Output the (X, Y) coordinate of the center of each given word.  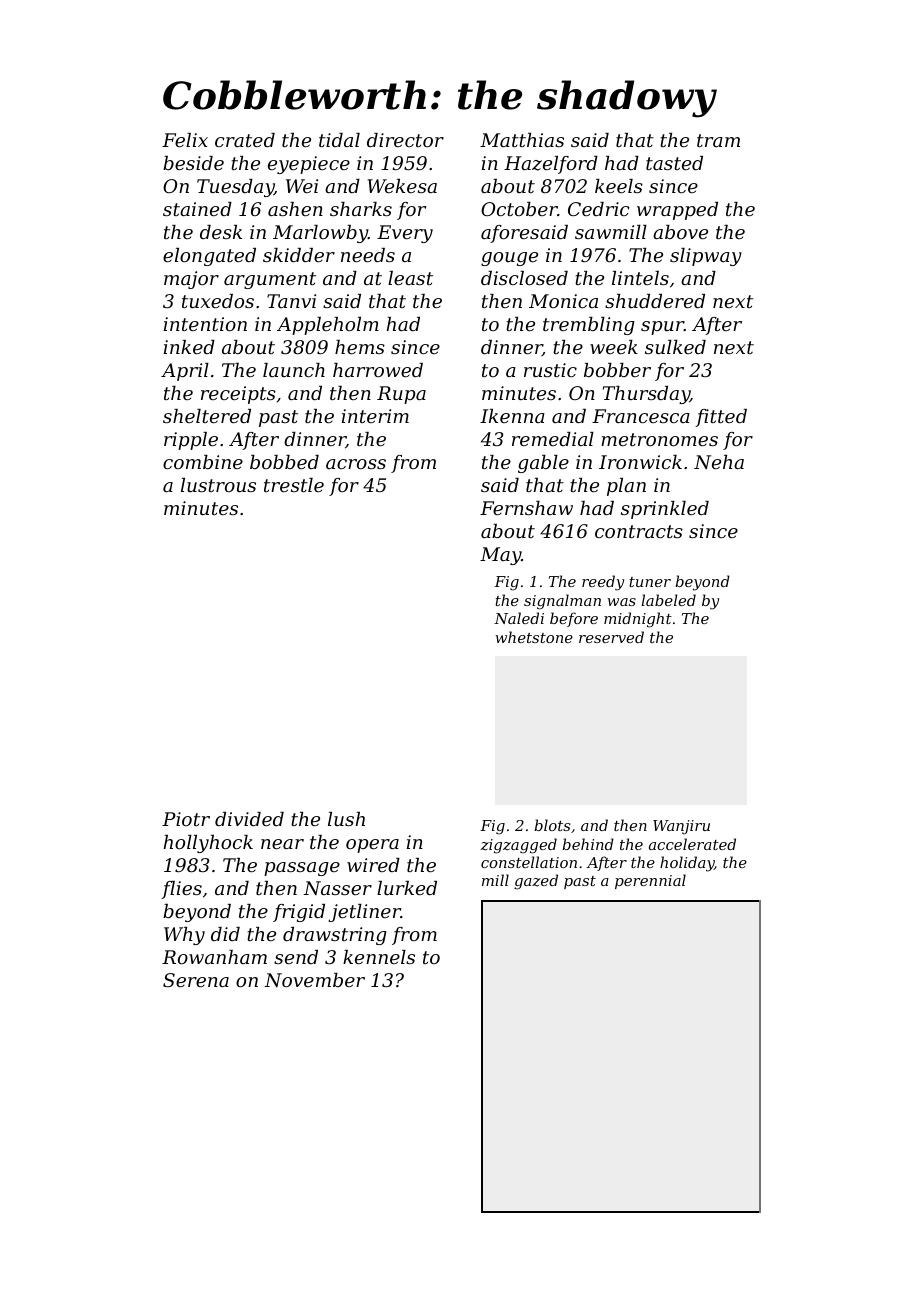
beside (193, 163)
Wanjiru (681, 827)
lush (346, 819)
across (356, 464)
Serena (196, 980)
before (574, 619)
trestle (294, 485)
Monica (563, 301)
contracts (639, 531)
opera (372, 846)
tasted (674, 163)
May (500, 556)
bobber (617, 370)
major (191, 280)
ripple (191, 441)
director (405, 140)
